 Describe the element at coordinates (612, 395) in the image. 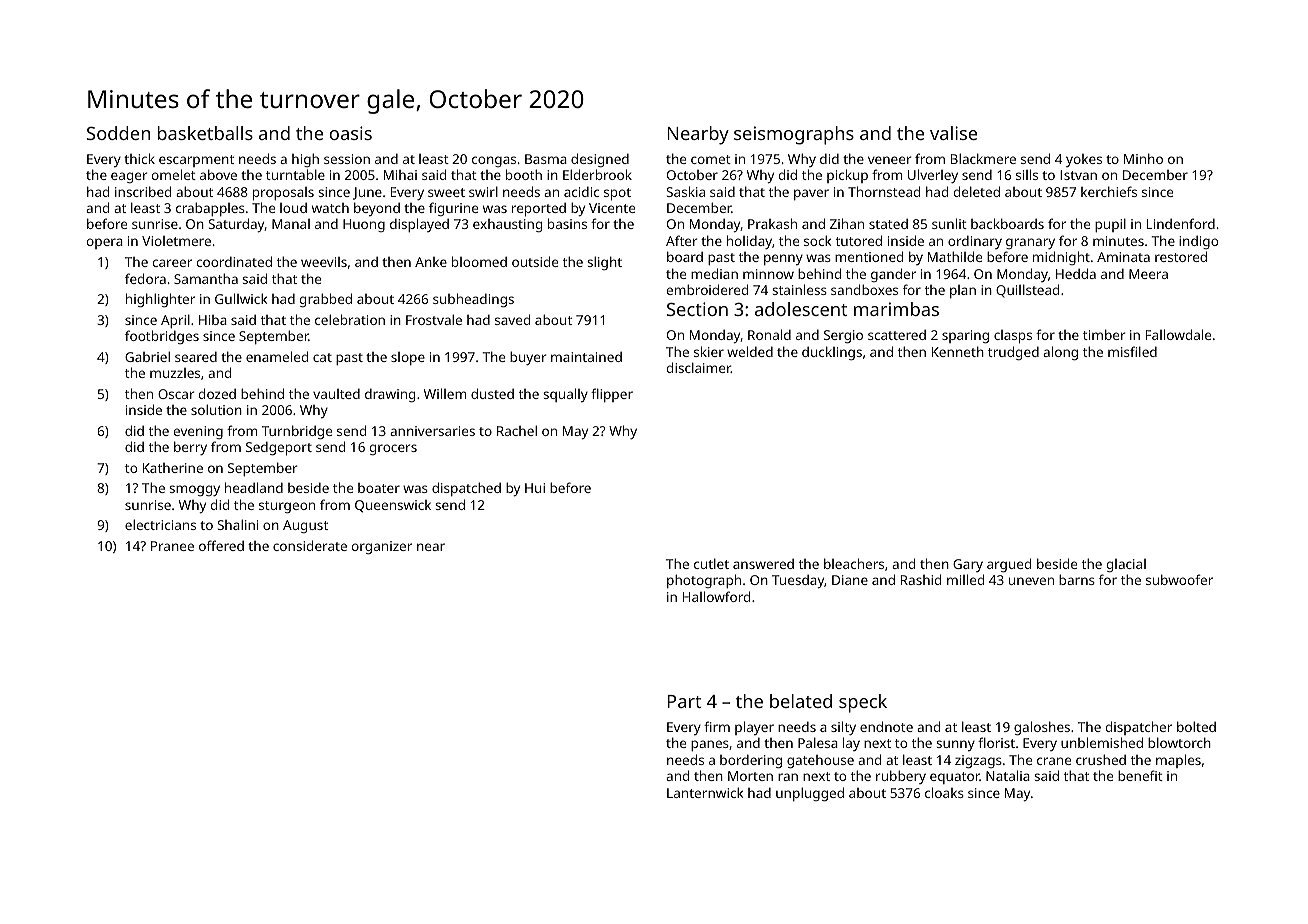

I see `flipper` at that location.
